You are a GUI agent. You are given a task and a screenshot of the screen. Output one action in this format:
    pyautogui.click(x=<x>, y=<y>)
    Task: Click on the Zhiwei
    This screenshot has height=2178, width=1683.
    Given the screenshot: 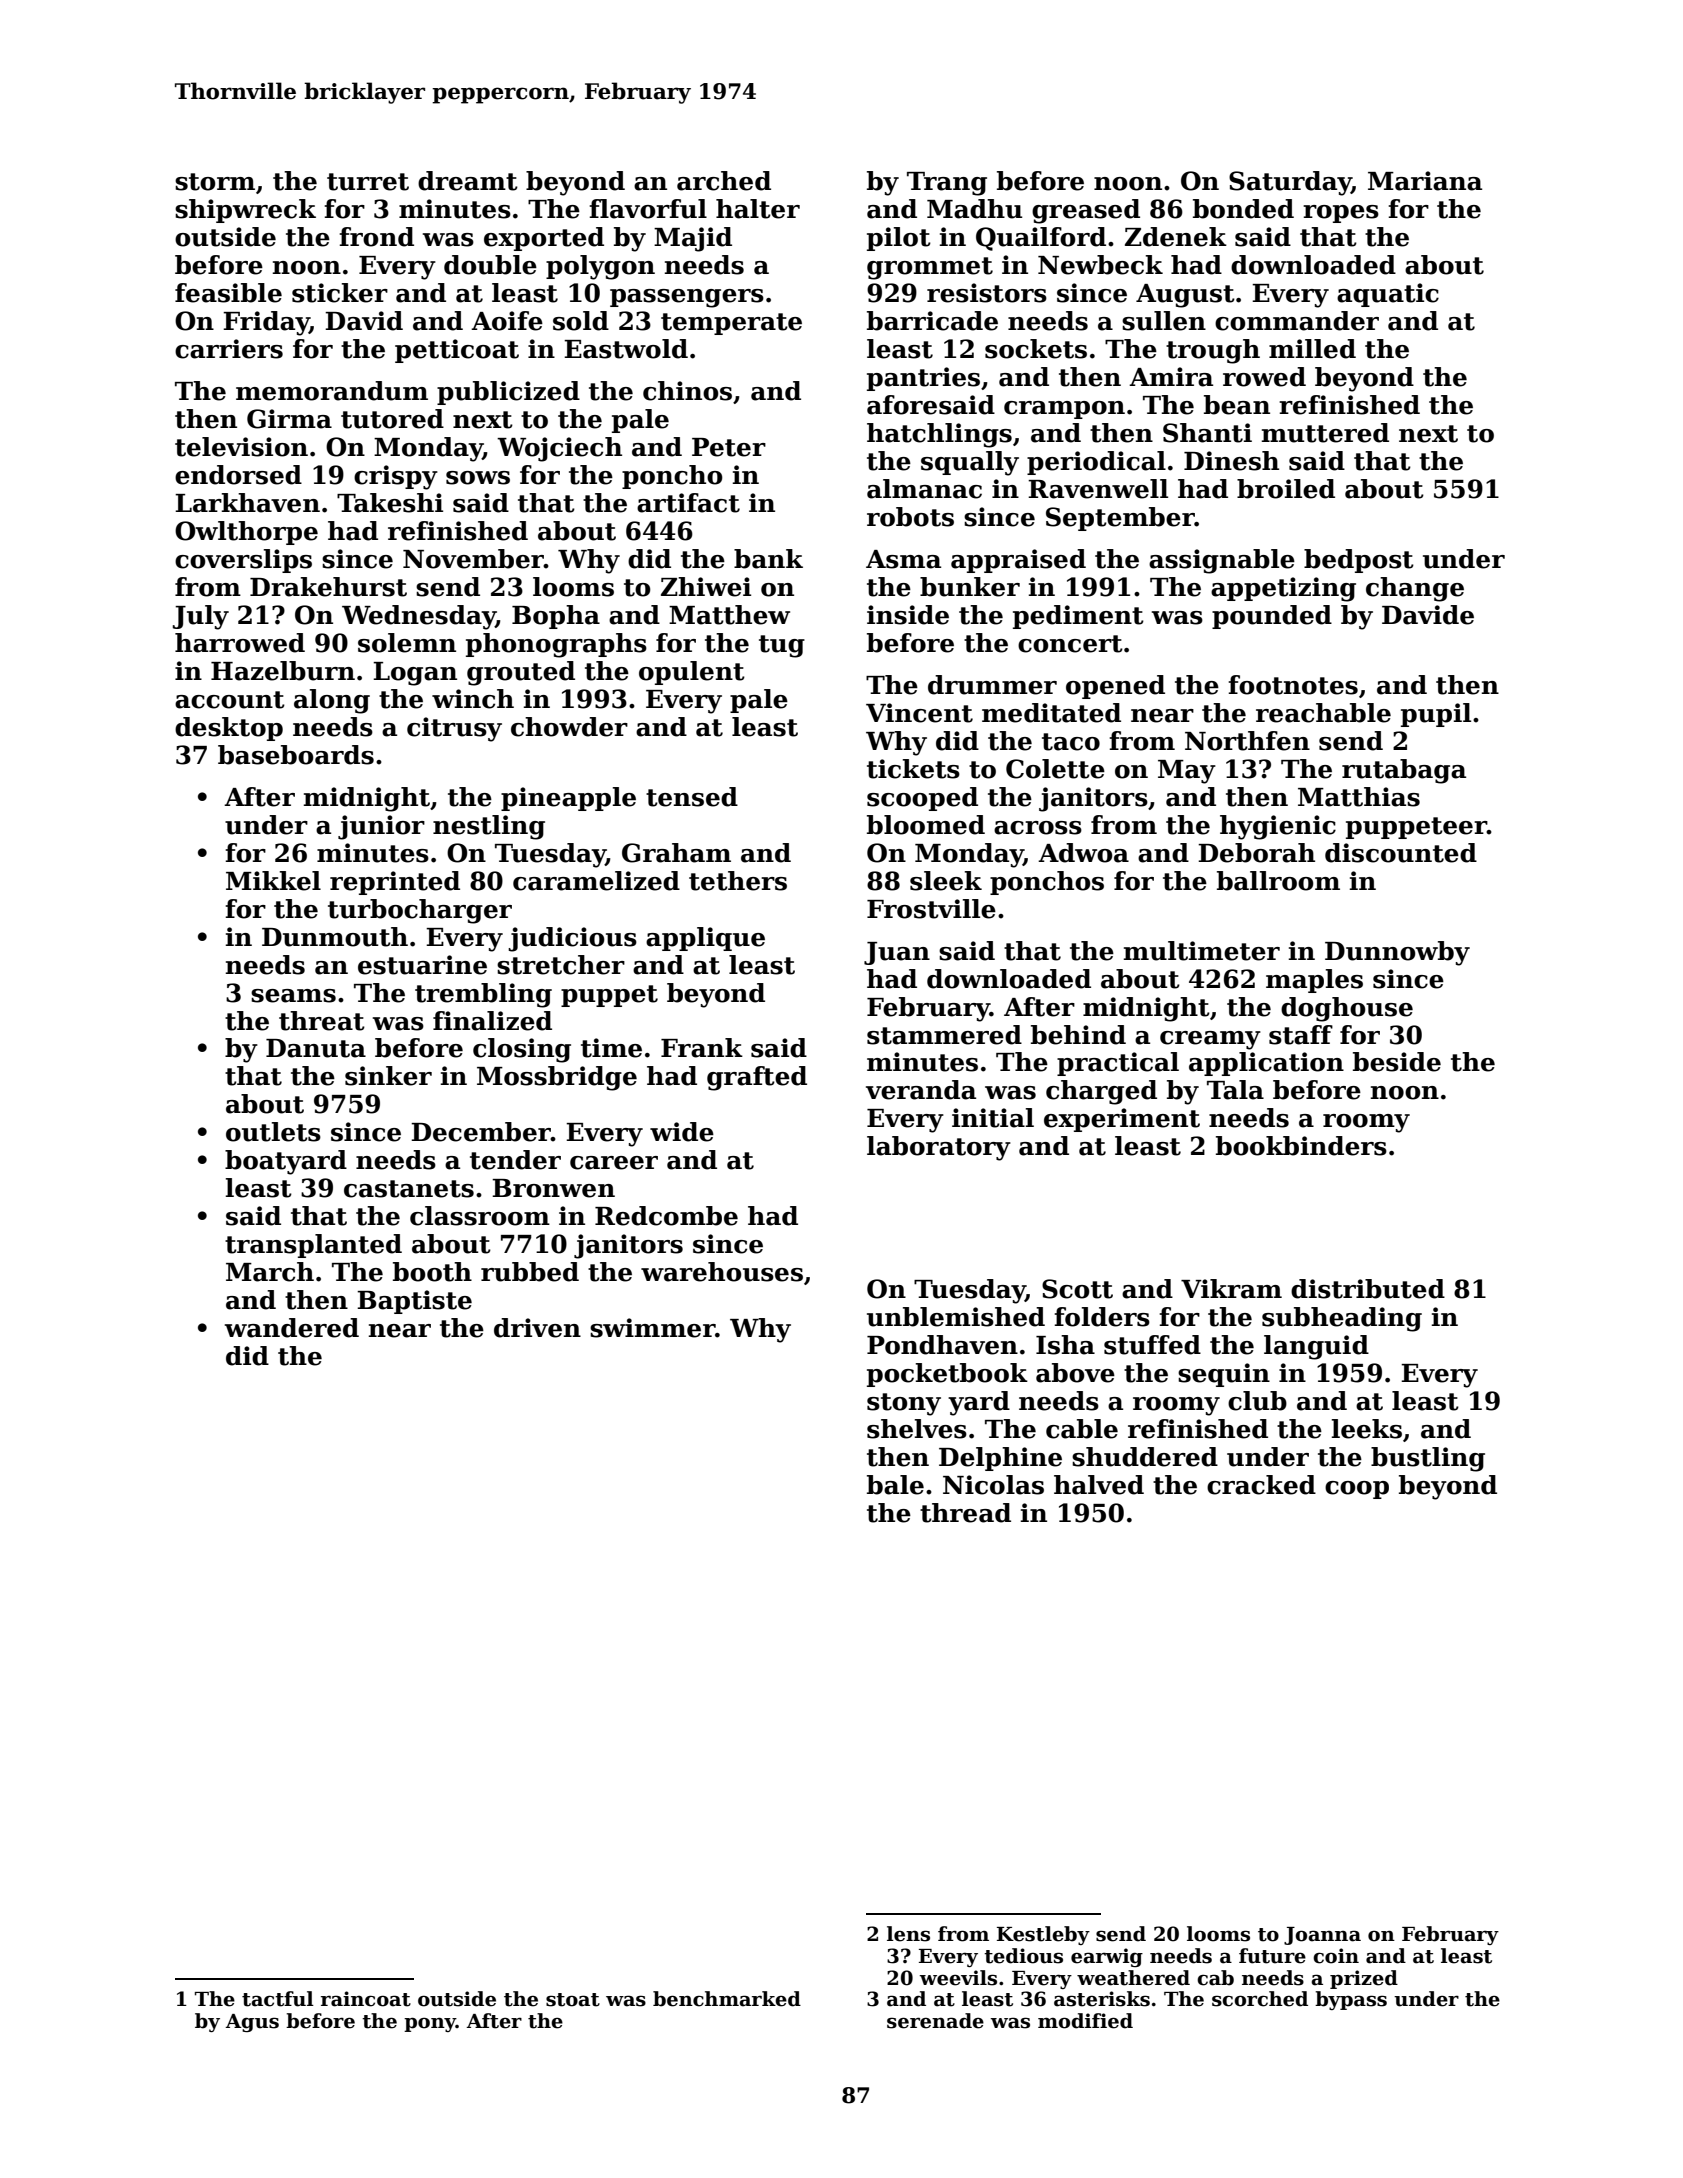 What is the action you would take?
    pyautogui.click(x=706, y=587)
